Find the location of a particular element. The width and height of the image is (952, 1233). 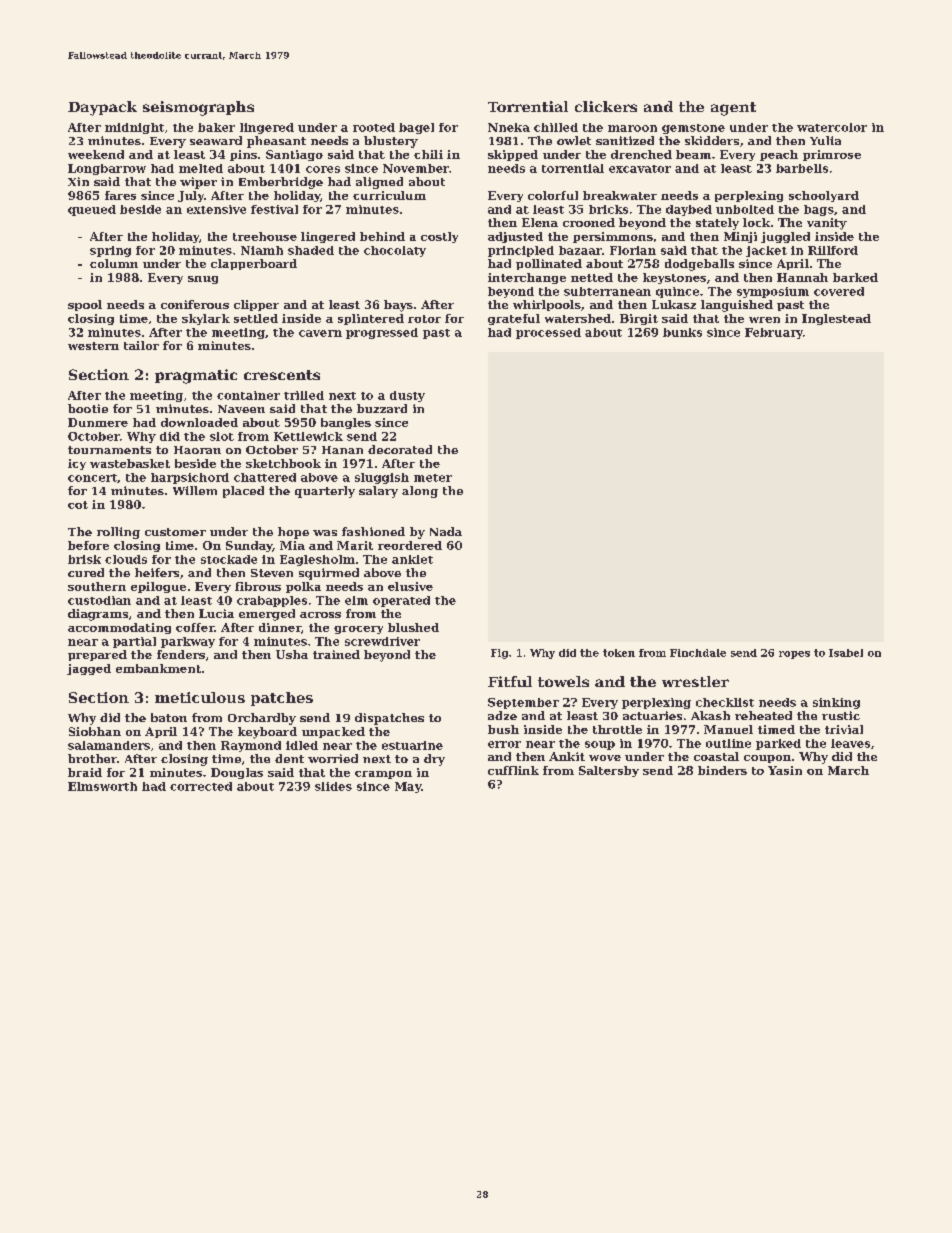

Longbarrow is located at coordinates (107, 169).
